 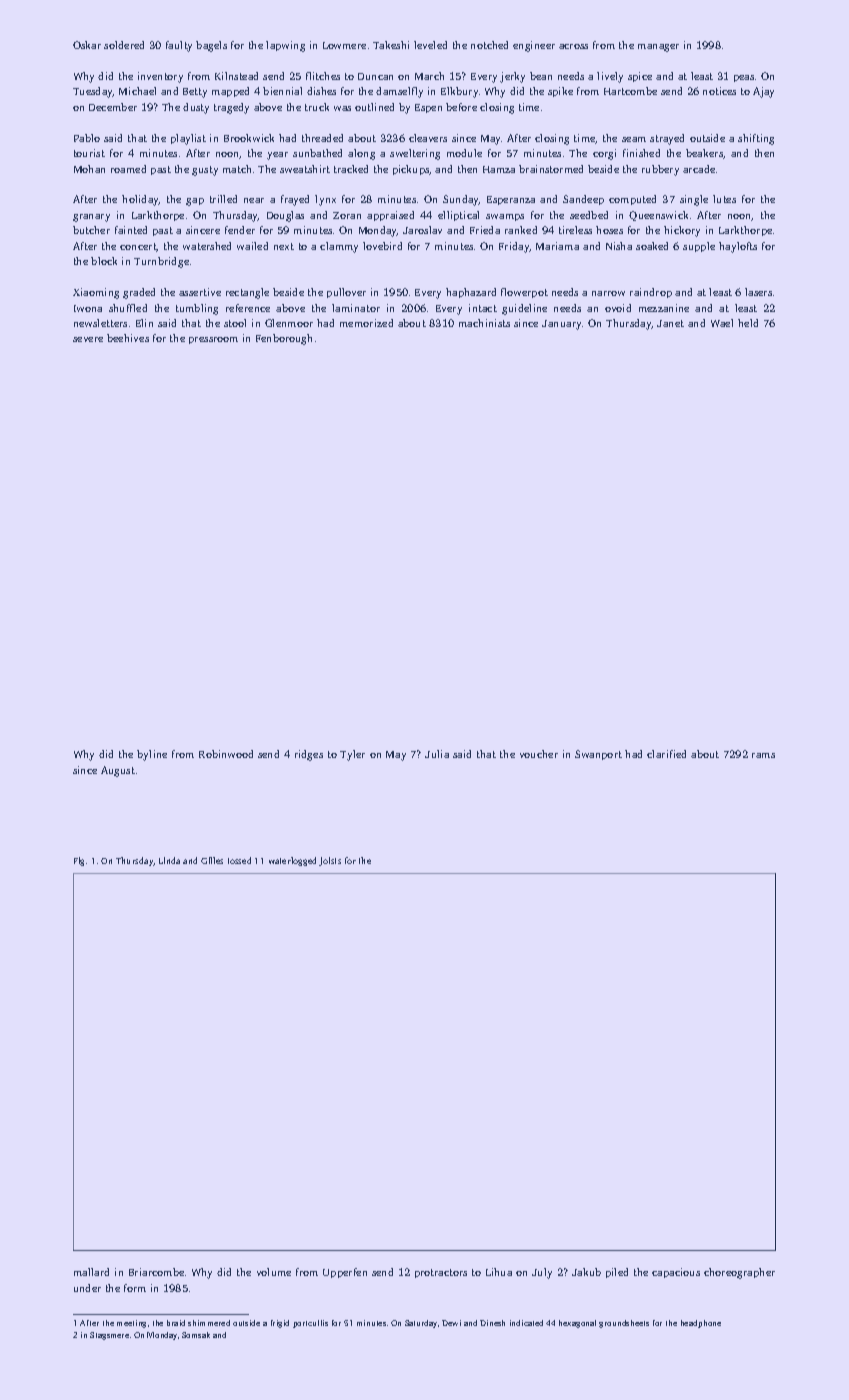 What do you see at coordinates (666, 754) in the image?
I see `clarified` at bounding box center [666, 754].
